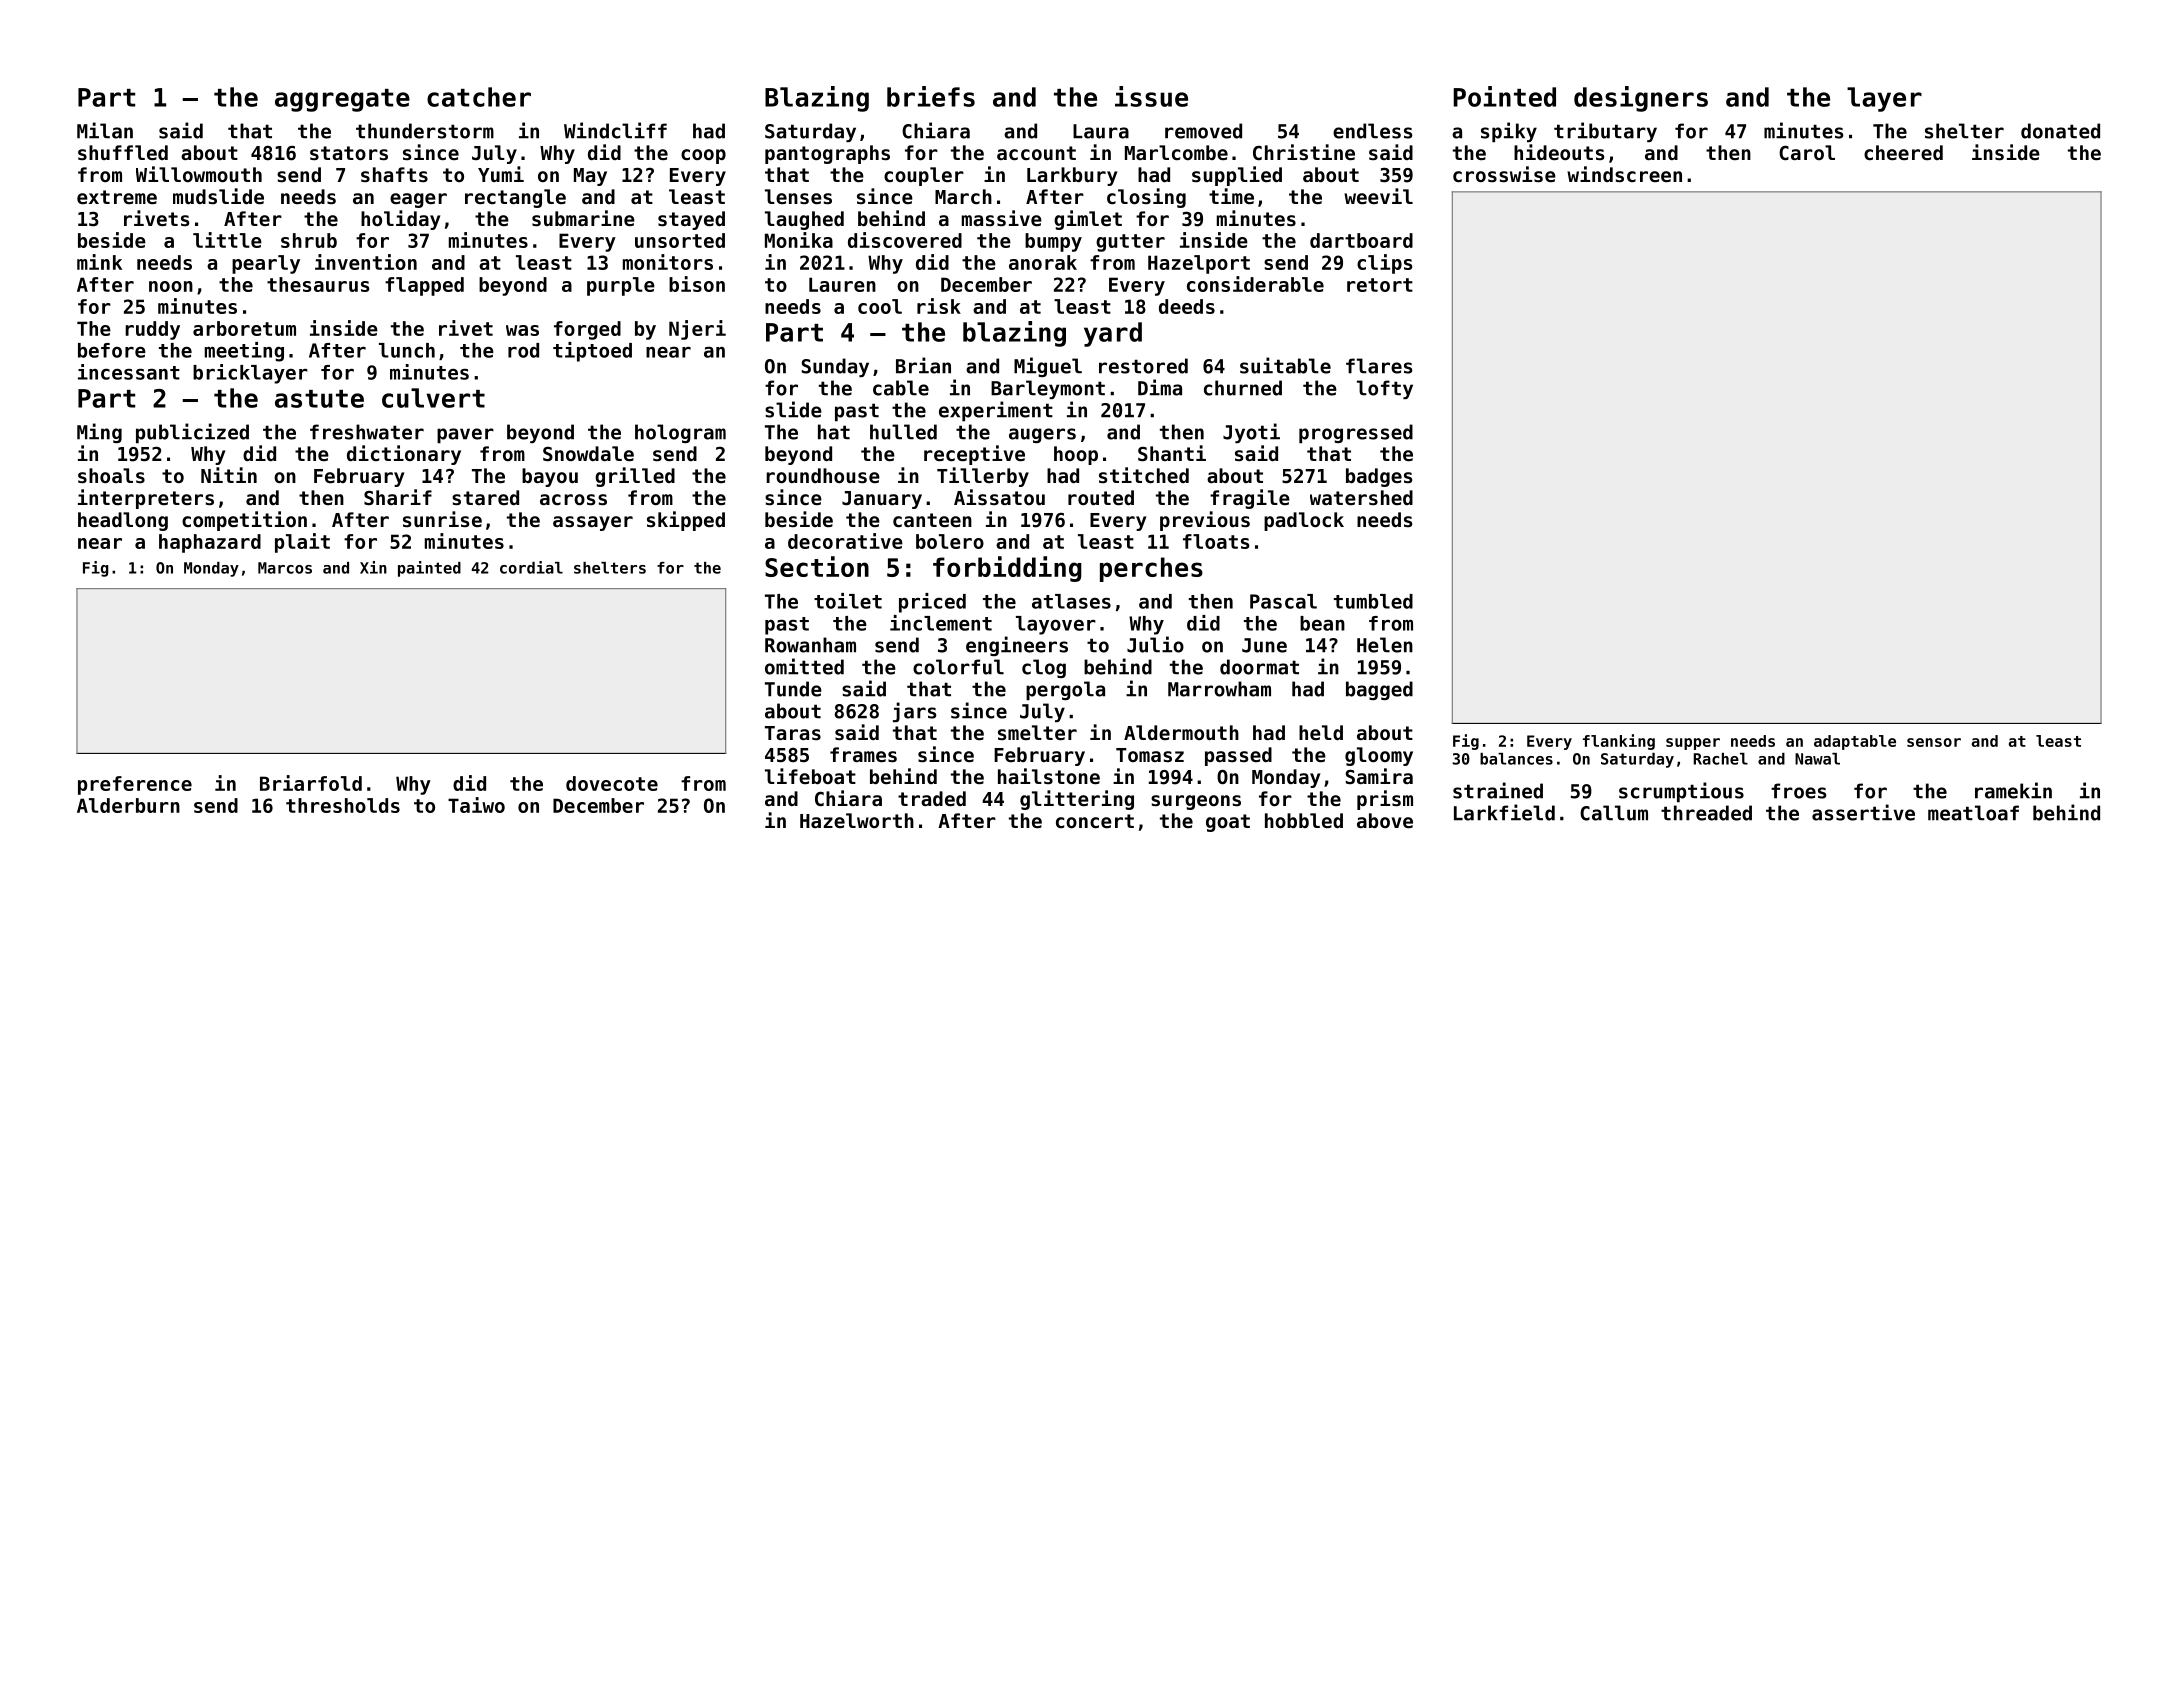  Describe the element at coordinates (1130, 243) in the image. I see `gutter` at that location.
